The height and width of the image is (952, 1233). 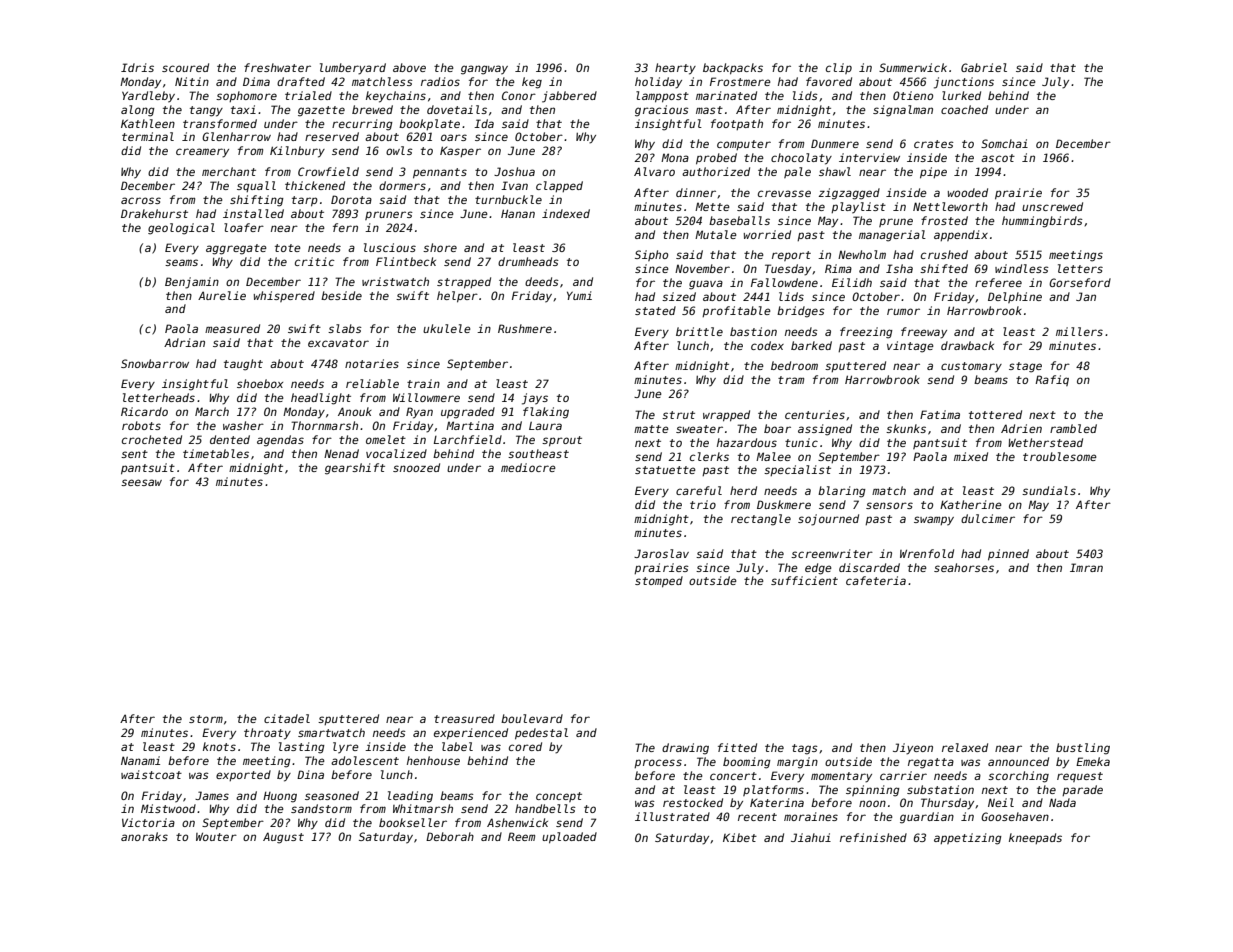 What do you see at coordinates (968, 839) in the image?
I see `appetizing` at bounding box center [968, 839].
